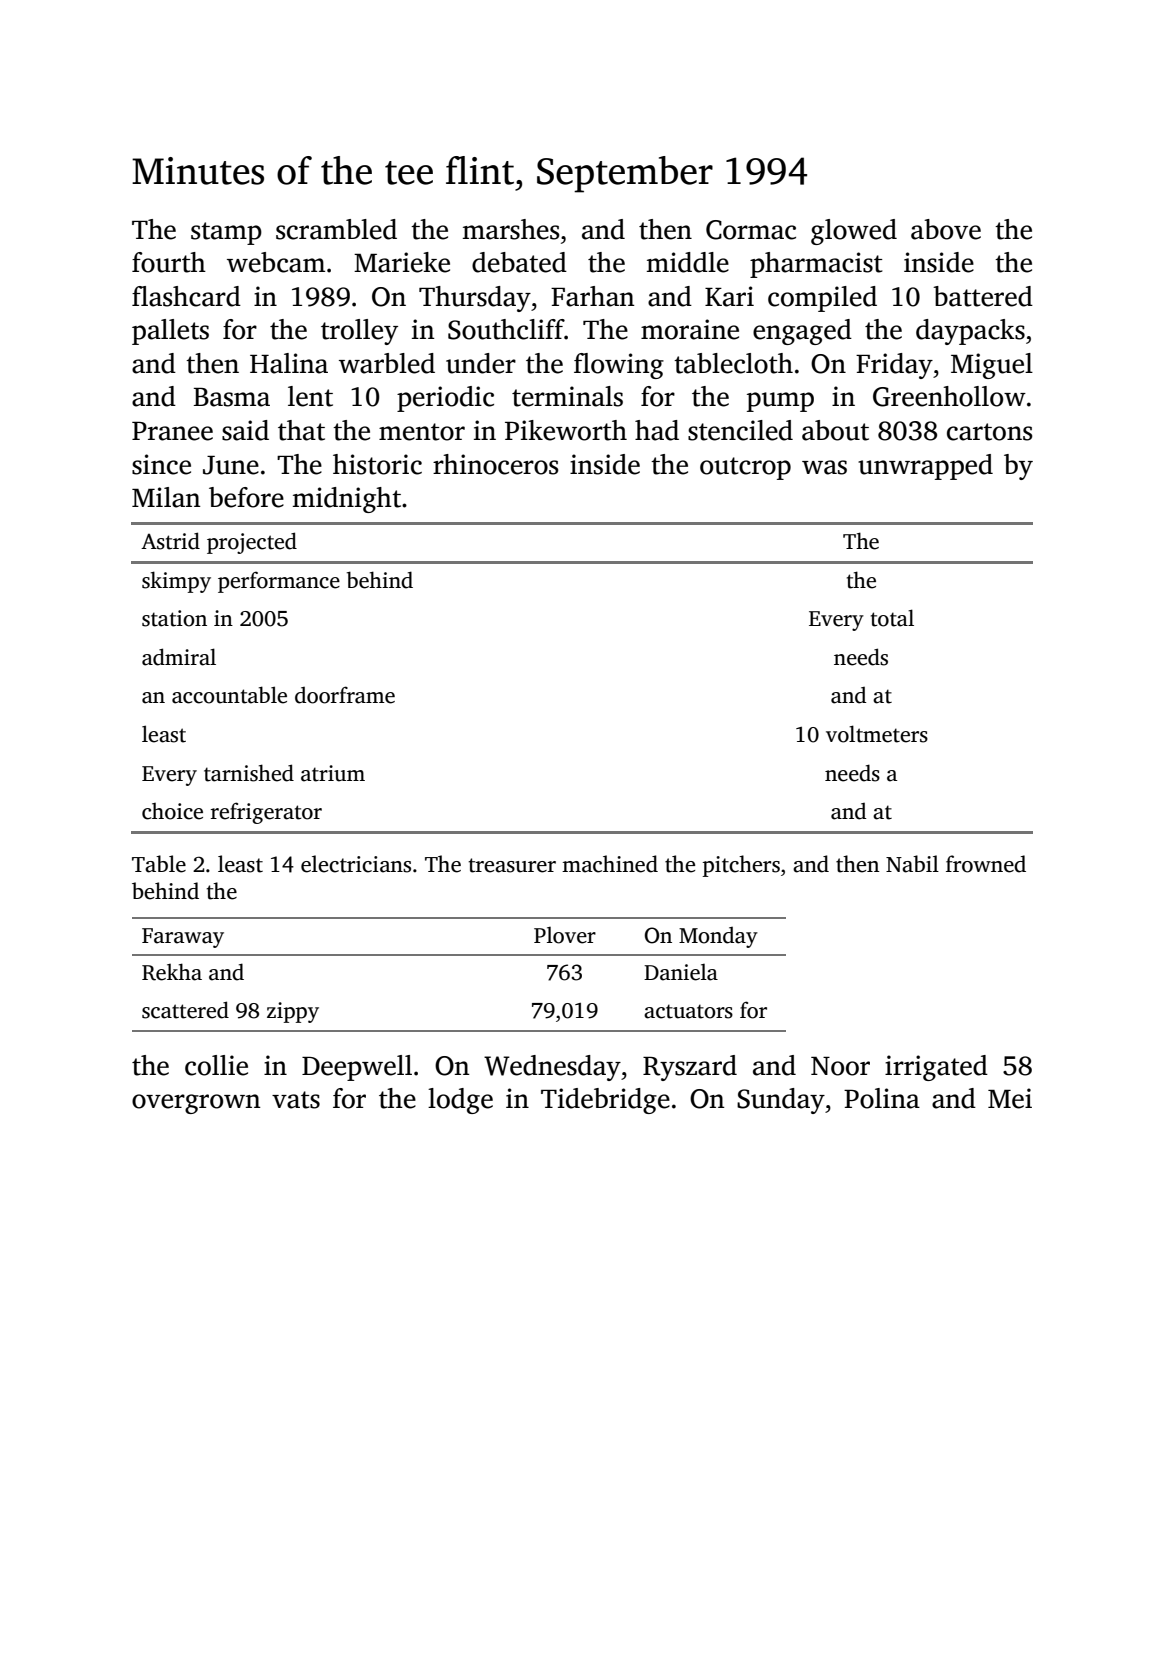 The height and width of the page is (1654, 1165). Describe the element at coordinates (751, 230) in the page. I see `Cormac` at that location.
